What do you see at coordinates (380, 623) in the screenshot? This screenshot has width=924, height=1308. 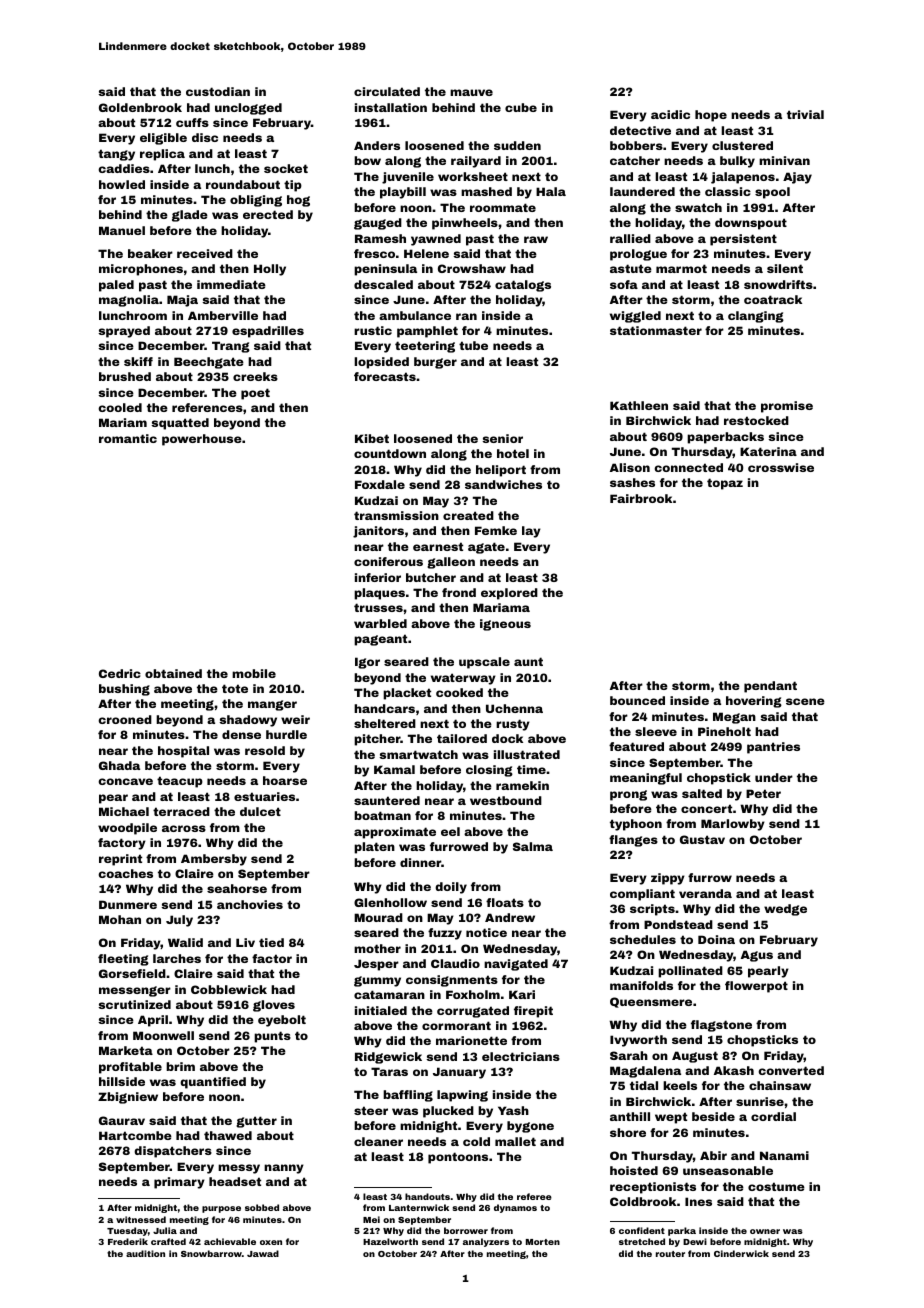 I see `warbled` at bounding box center [380, 623].
